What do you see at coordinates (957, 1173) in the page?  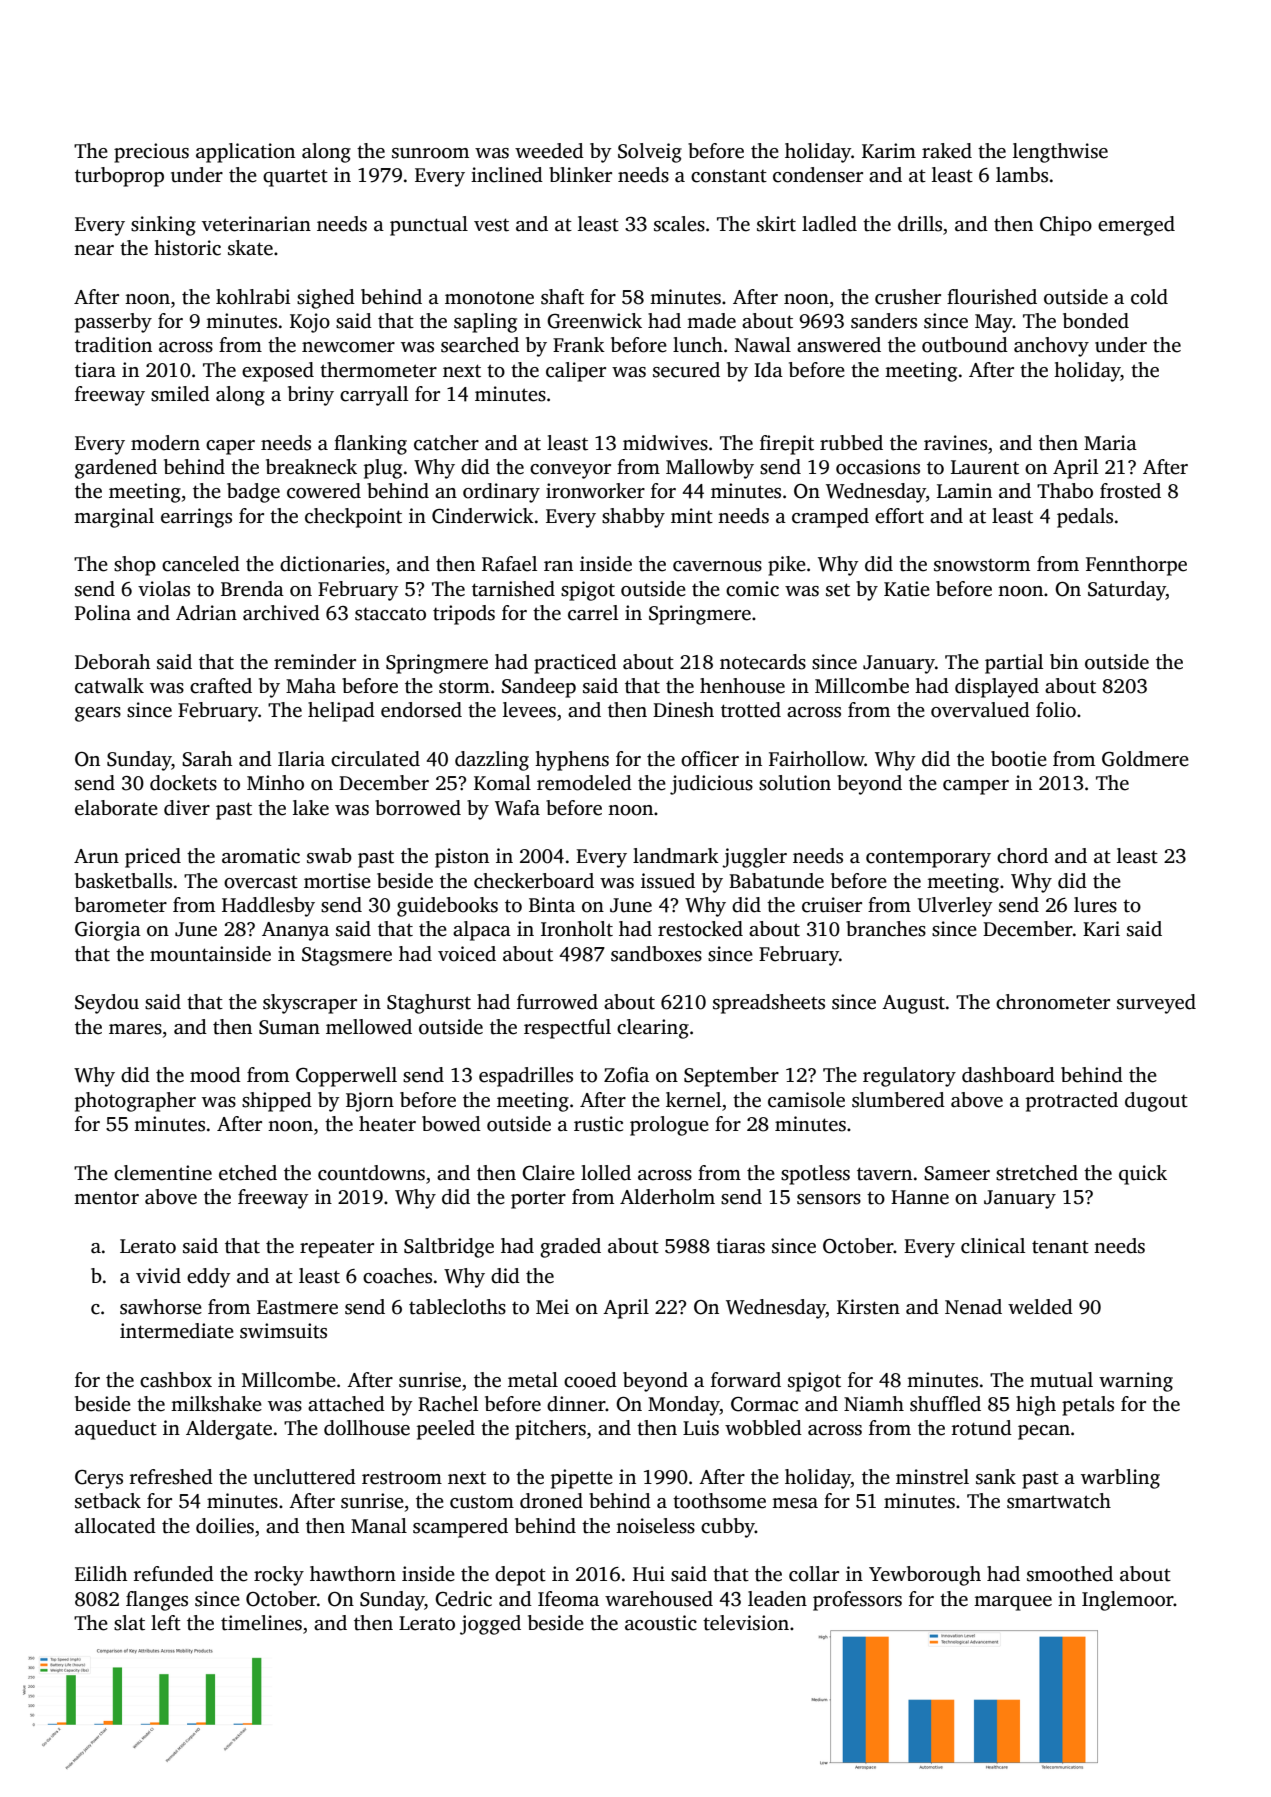 I see `Sameer` at bounding box center [957, 1173].
